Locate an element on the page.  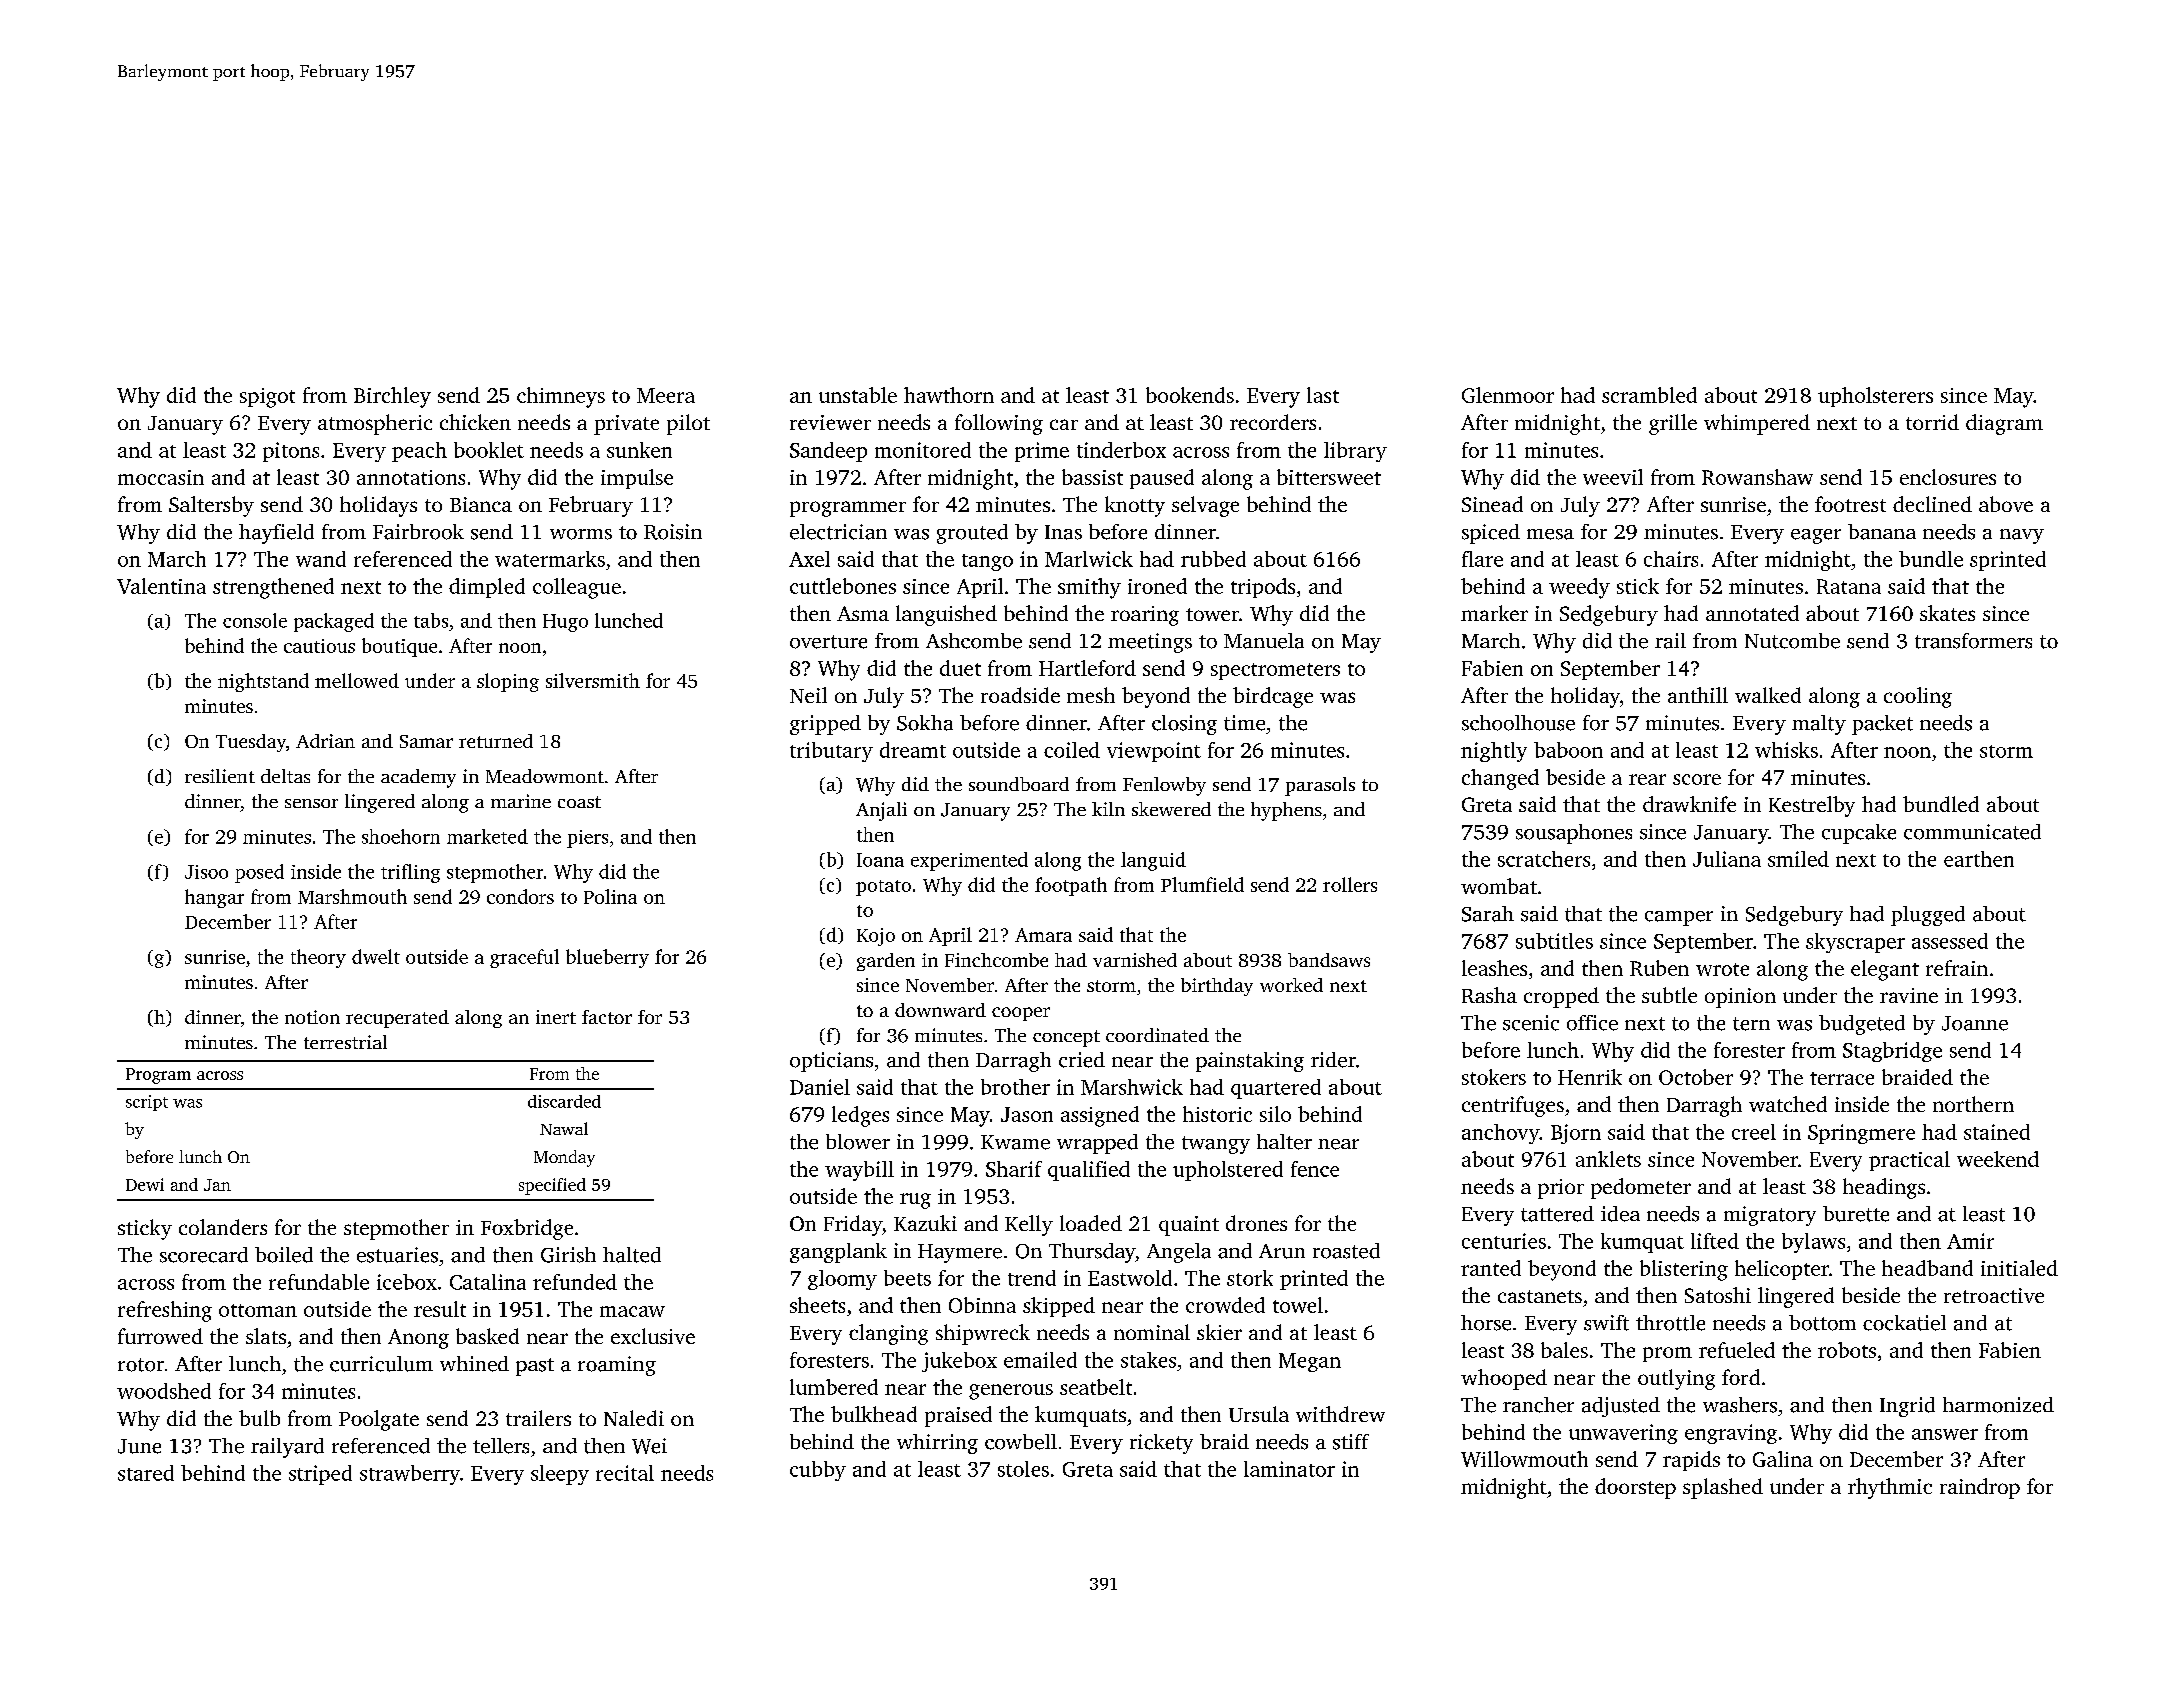
skates is located at coordinates (1947, 613).
